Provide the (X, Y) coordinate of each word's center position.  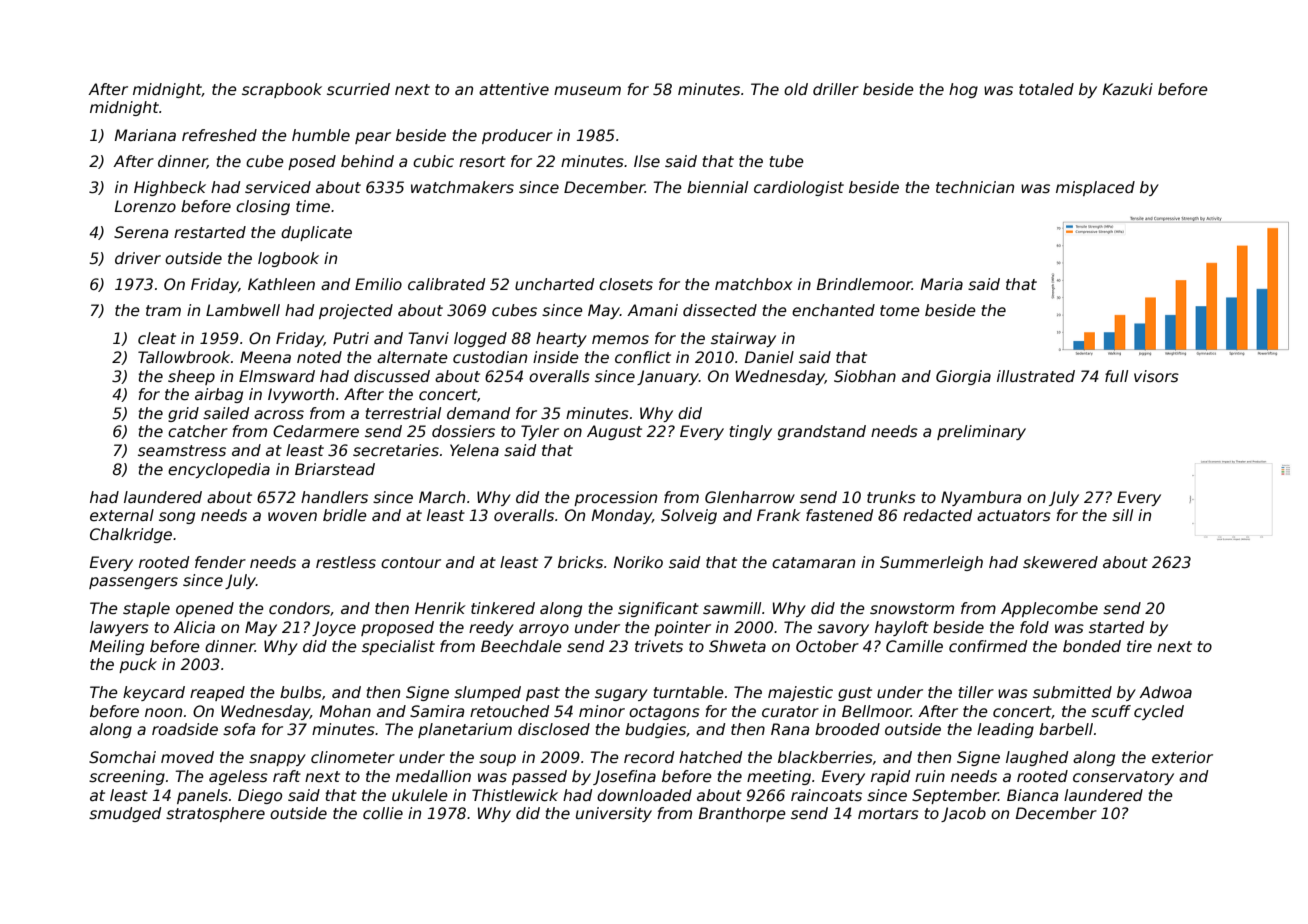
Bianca (1032, 795)
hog (963, 90)
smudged (125, 814)
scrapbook (282, 90)
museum (587, 91)
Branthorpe (742, 814)
